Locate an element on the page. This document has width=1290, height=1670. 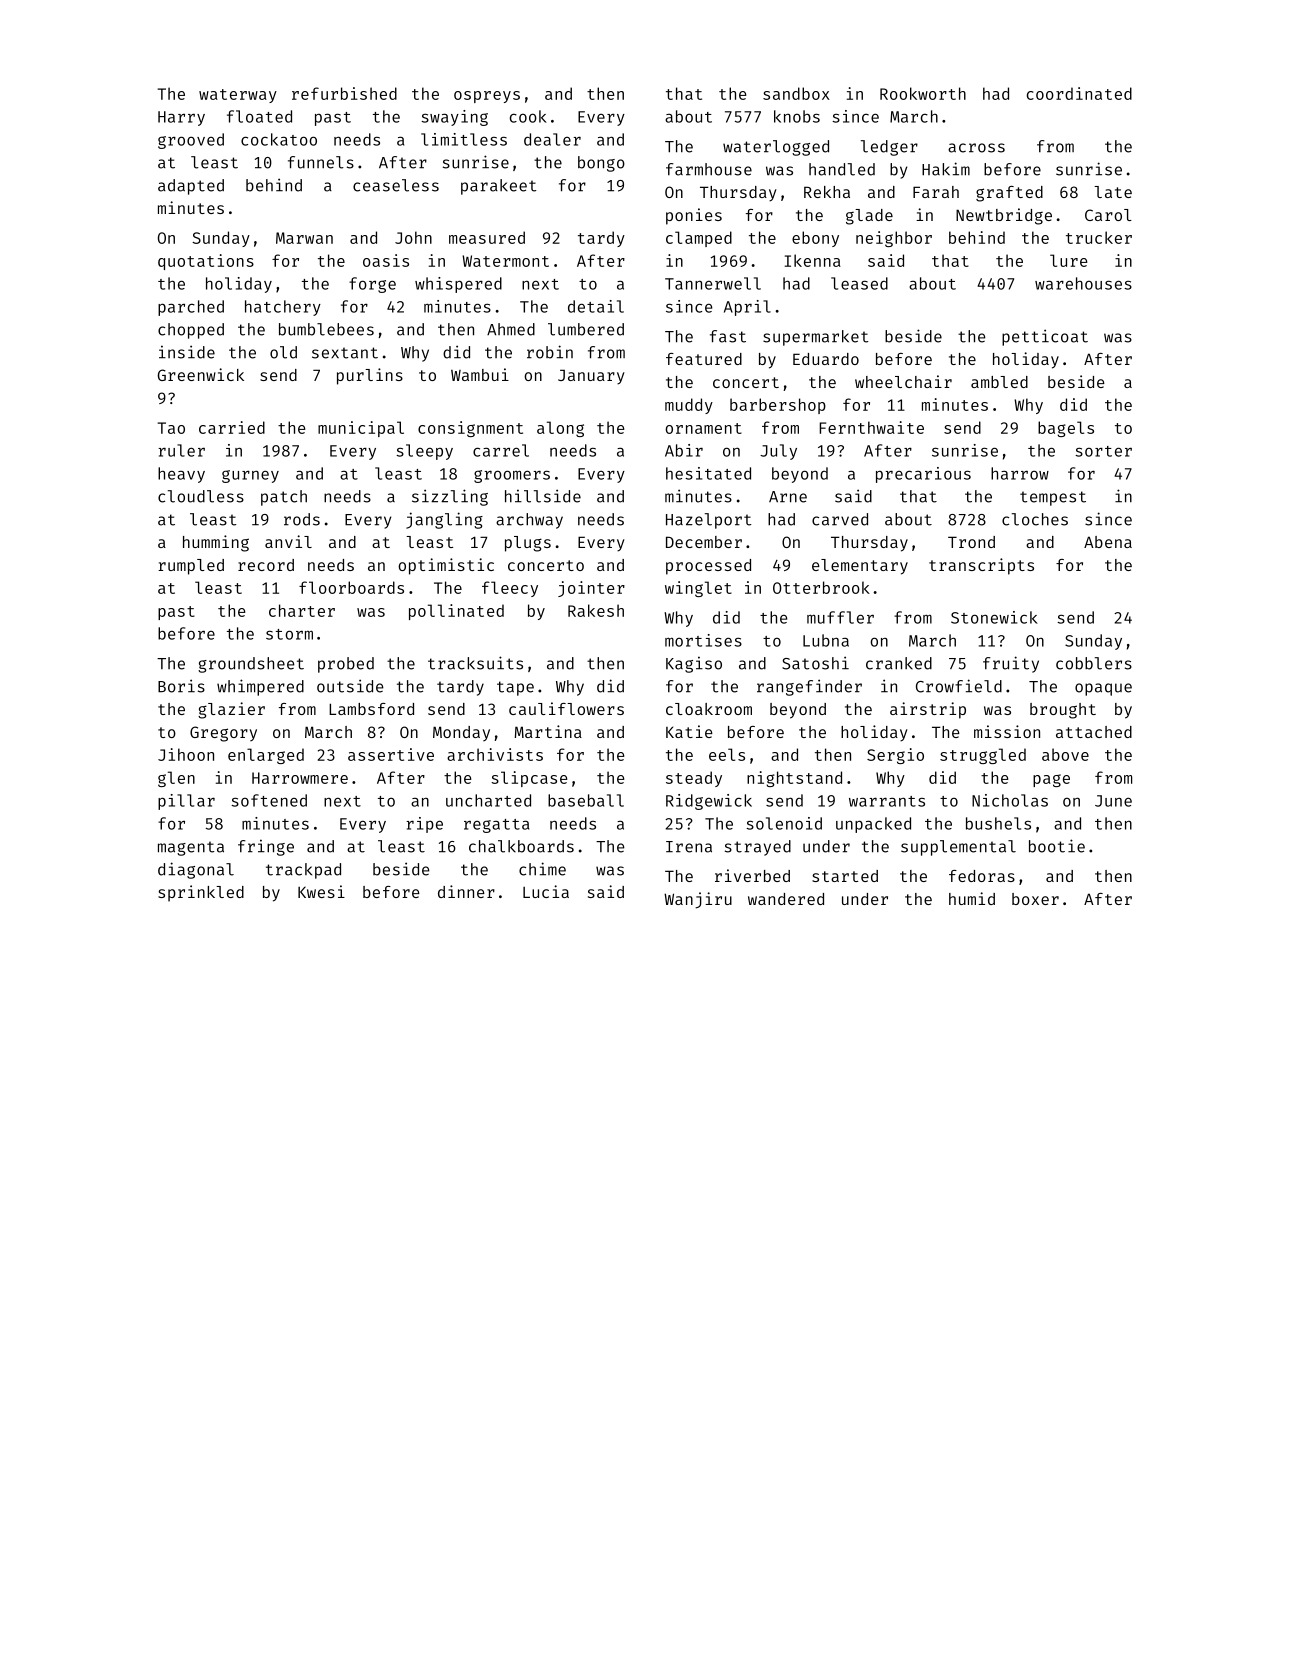
cranked is located at coordinates (899, 663).
